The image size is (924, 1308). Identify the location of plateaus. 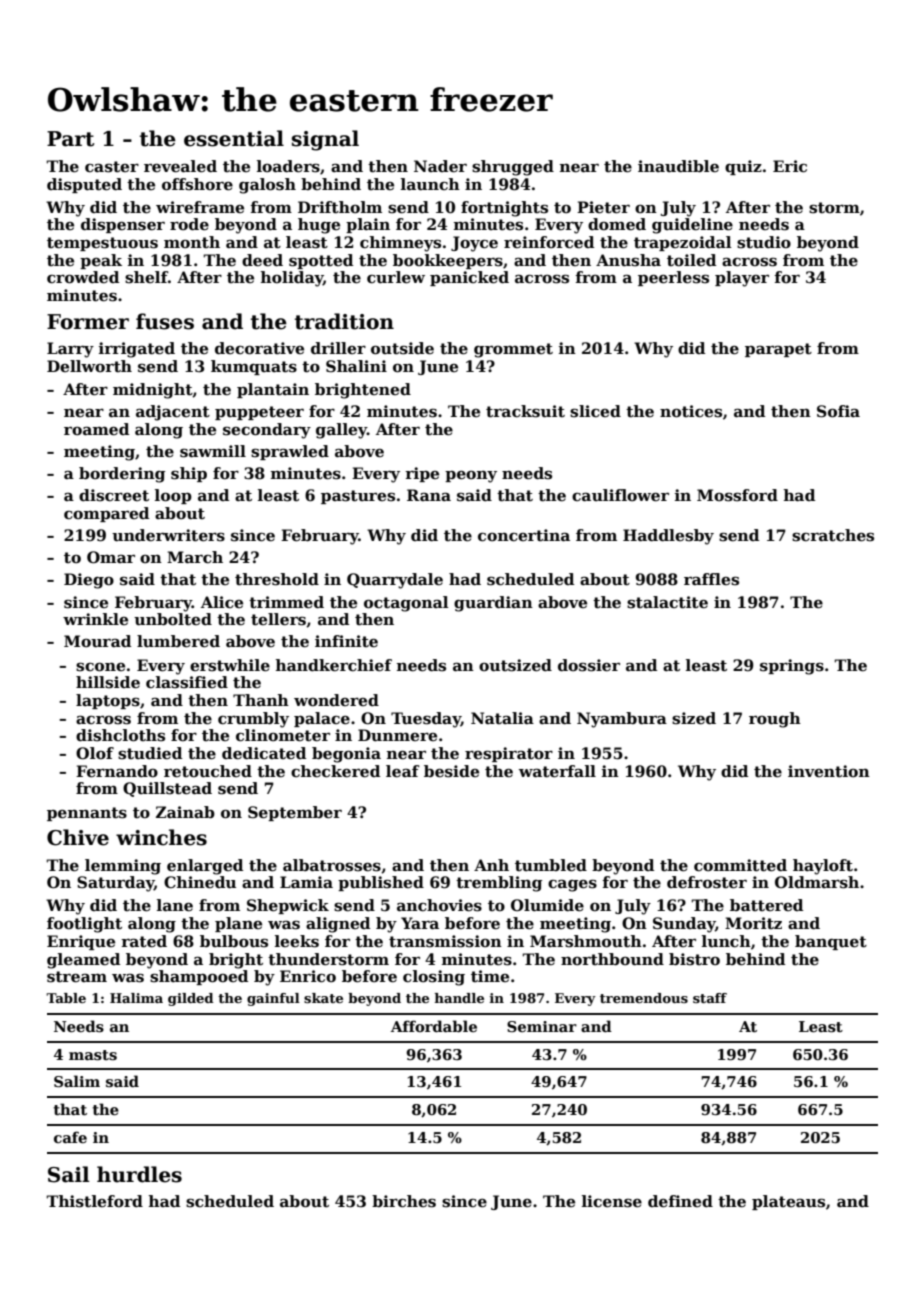
(788, 1202).
